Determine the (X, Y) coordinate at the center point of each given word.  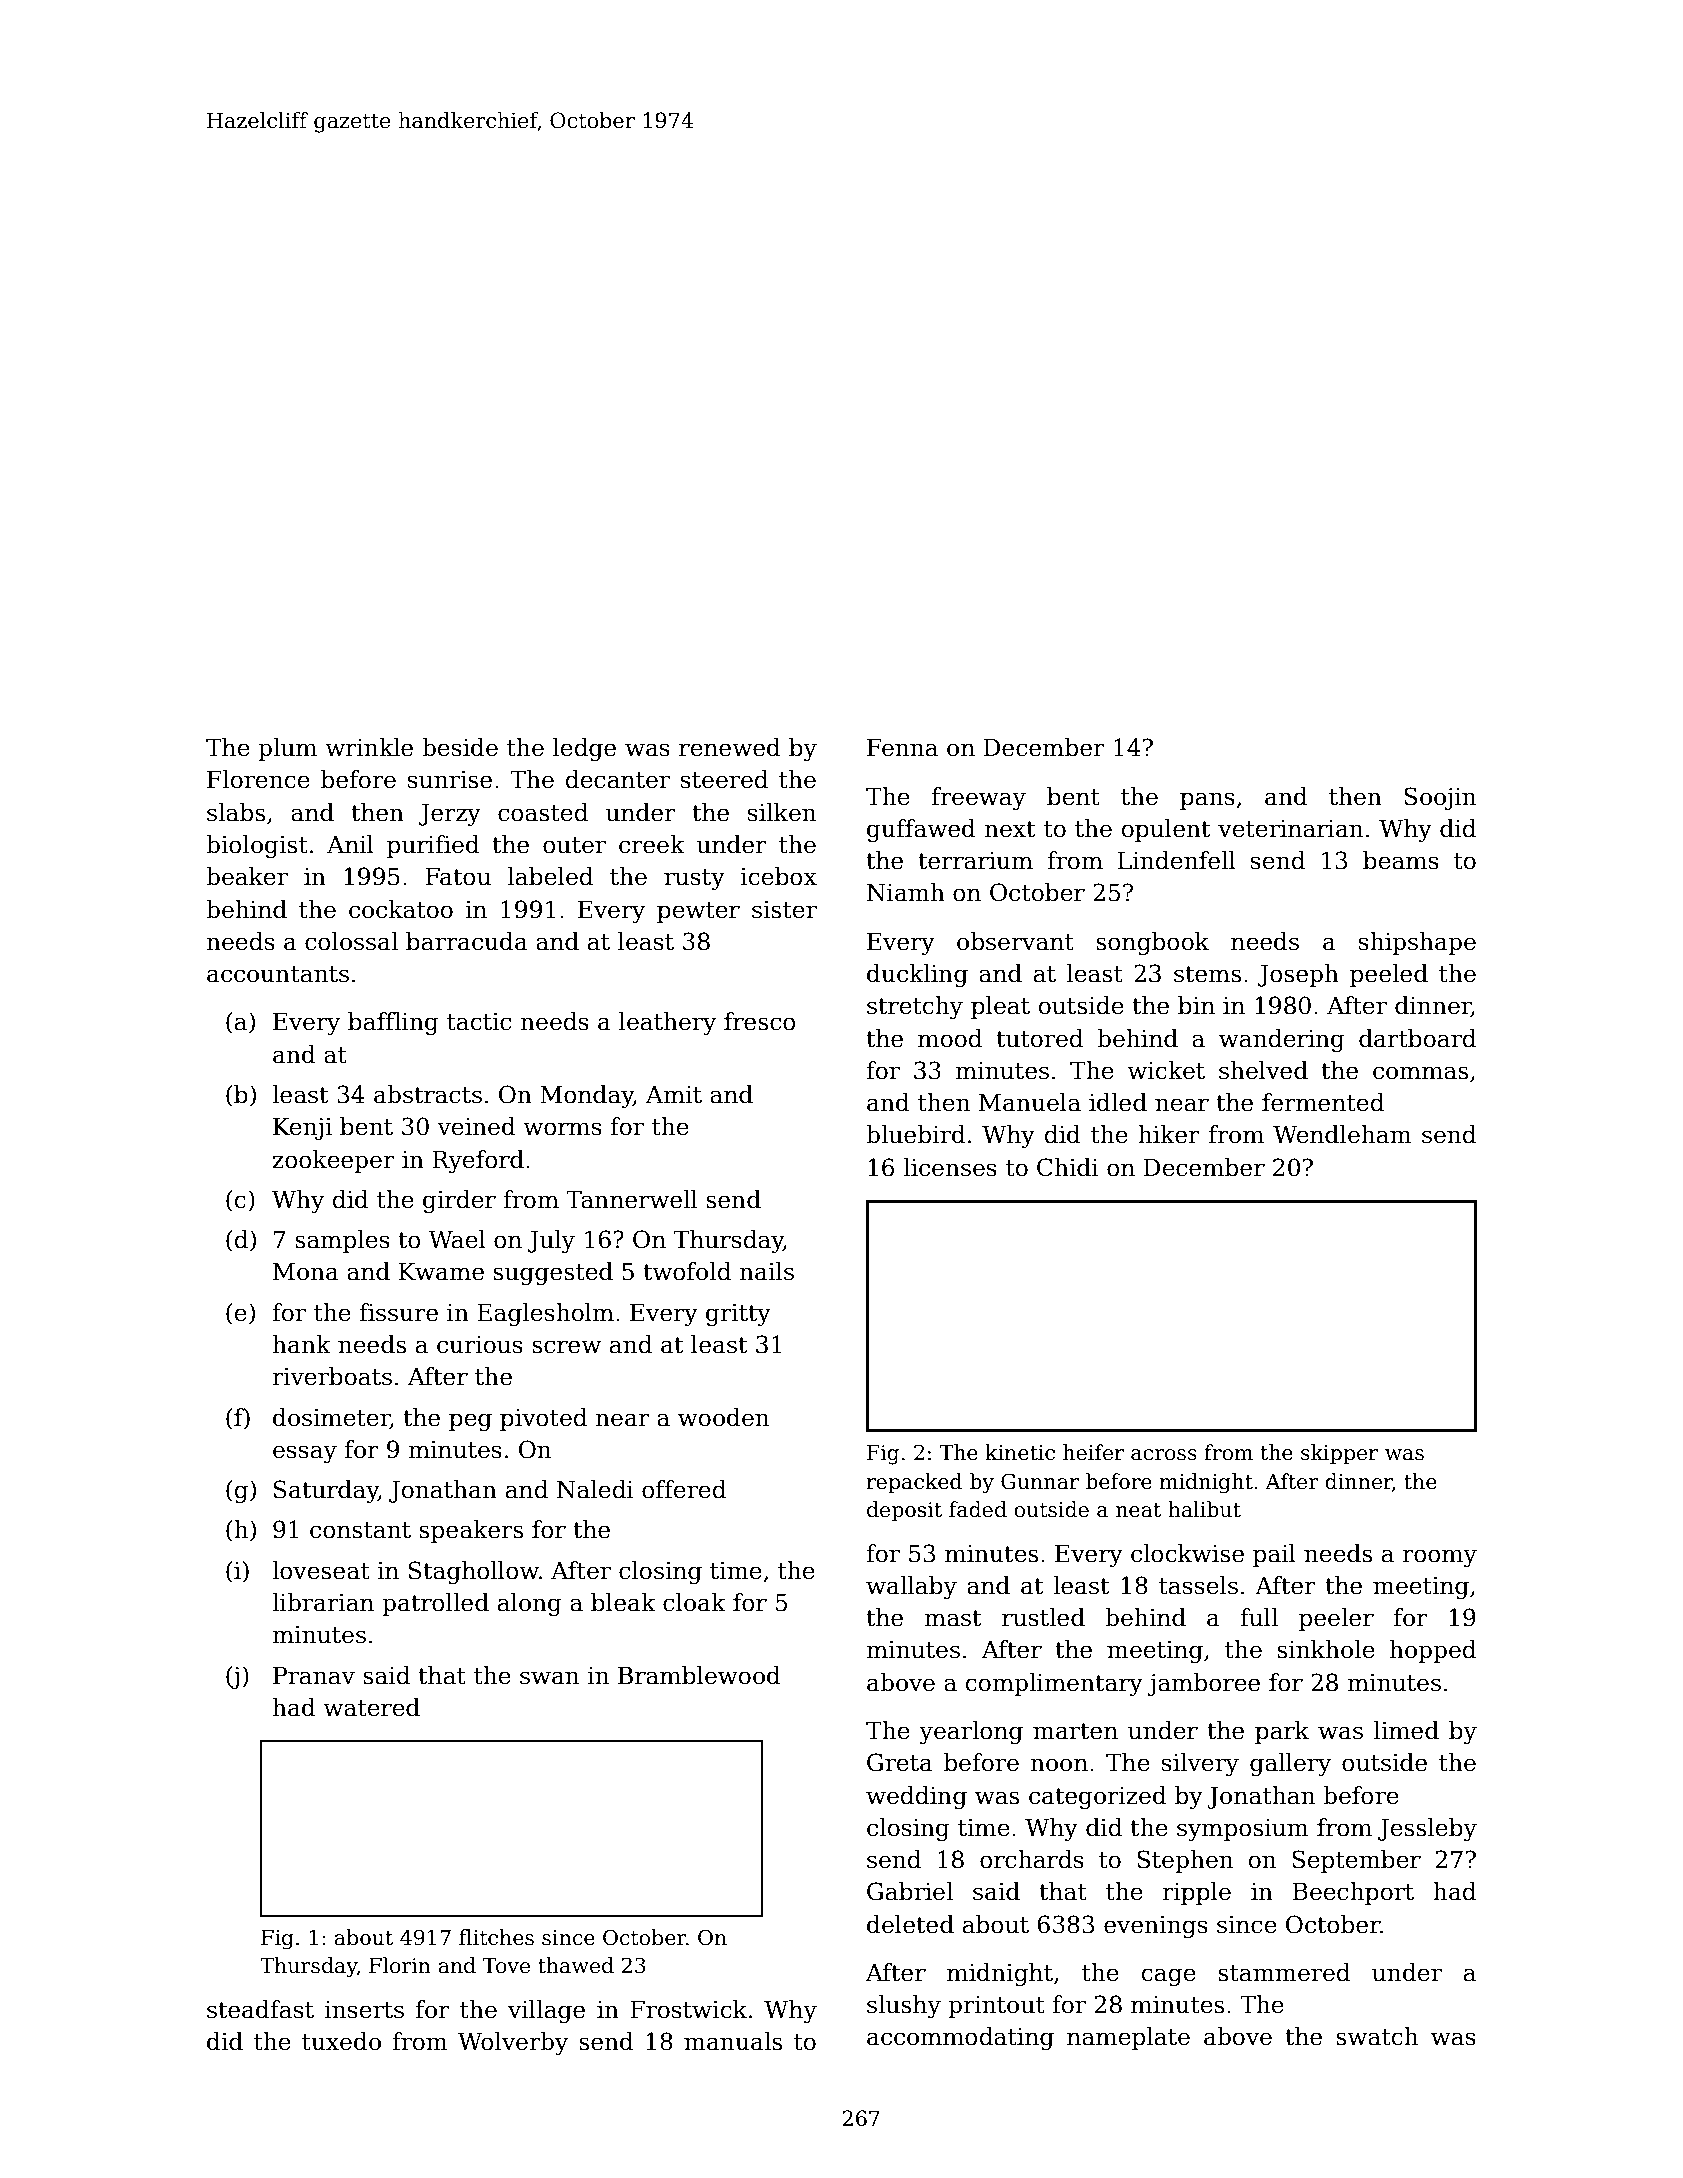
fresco (760, 1021)
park (1282, 1732)
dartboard (1417, 1038)
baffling (393, 1023)
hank (302, 1344)
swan (549, 1678)
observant (1015, 941)
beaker (247, 876)
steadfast (260, 2009)
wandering (1282, 1040)
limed (1406, 1730)
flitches (496, 1937)
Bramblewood (699, 1675)
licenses (950, 1167)
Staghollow (474, 1572)
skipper (1339, 1454)
